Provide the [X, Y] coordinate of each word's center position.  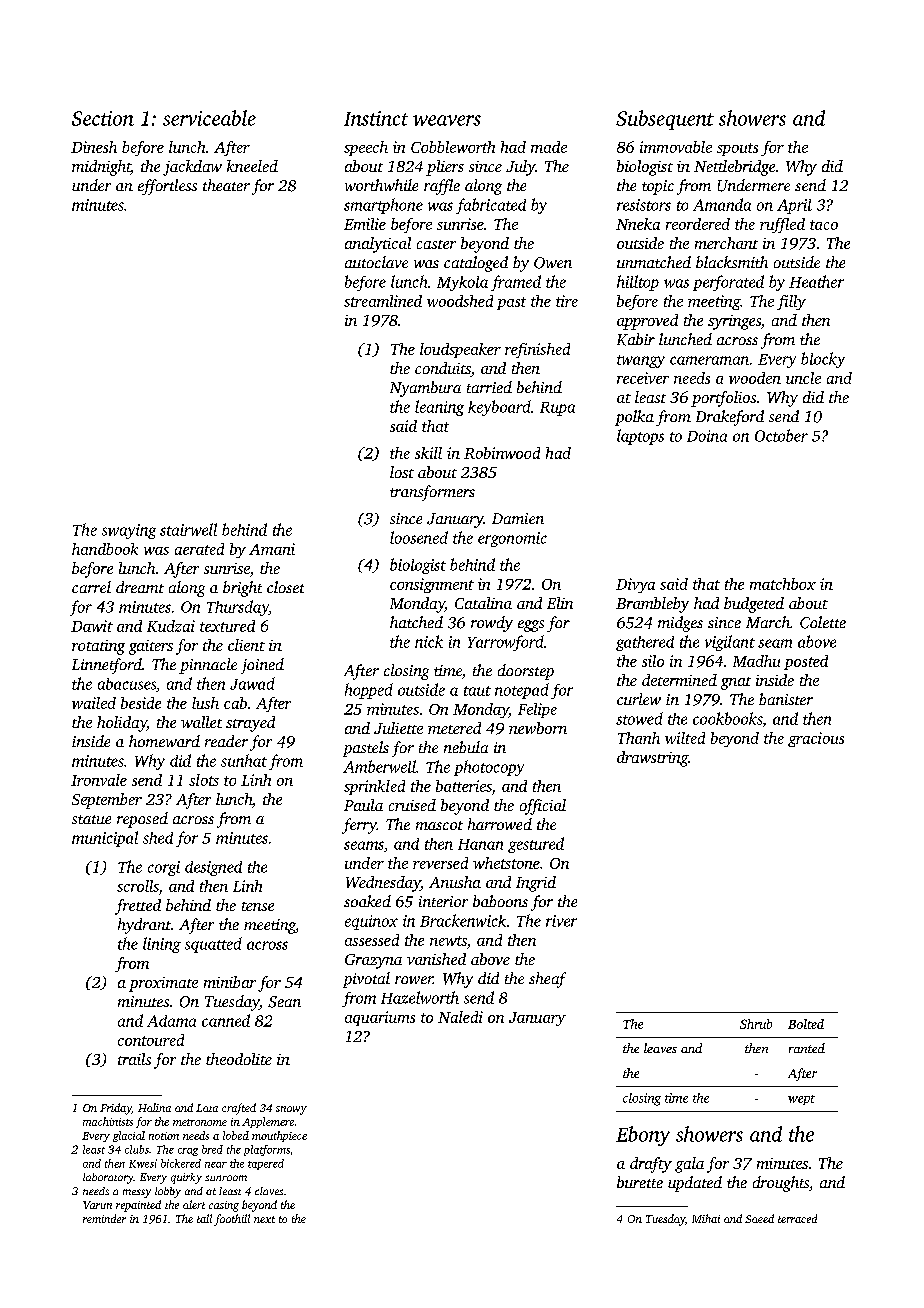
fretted [138, 907]
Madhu [756, 661]
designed [213, 868]
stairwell [188, 529]
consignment [432, 585]
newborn [538, 728]
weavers [447, 120]
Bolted [806, 1024]
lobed [236, 1135]
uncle [803, 378]
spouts [737, 149]
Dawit [92, 626]
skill [428, 453]
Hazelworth [420, 997]
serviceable [209, 118]
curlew [639, 699]
